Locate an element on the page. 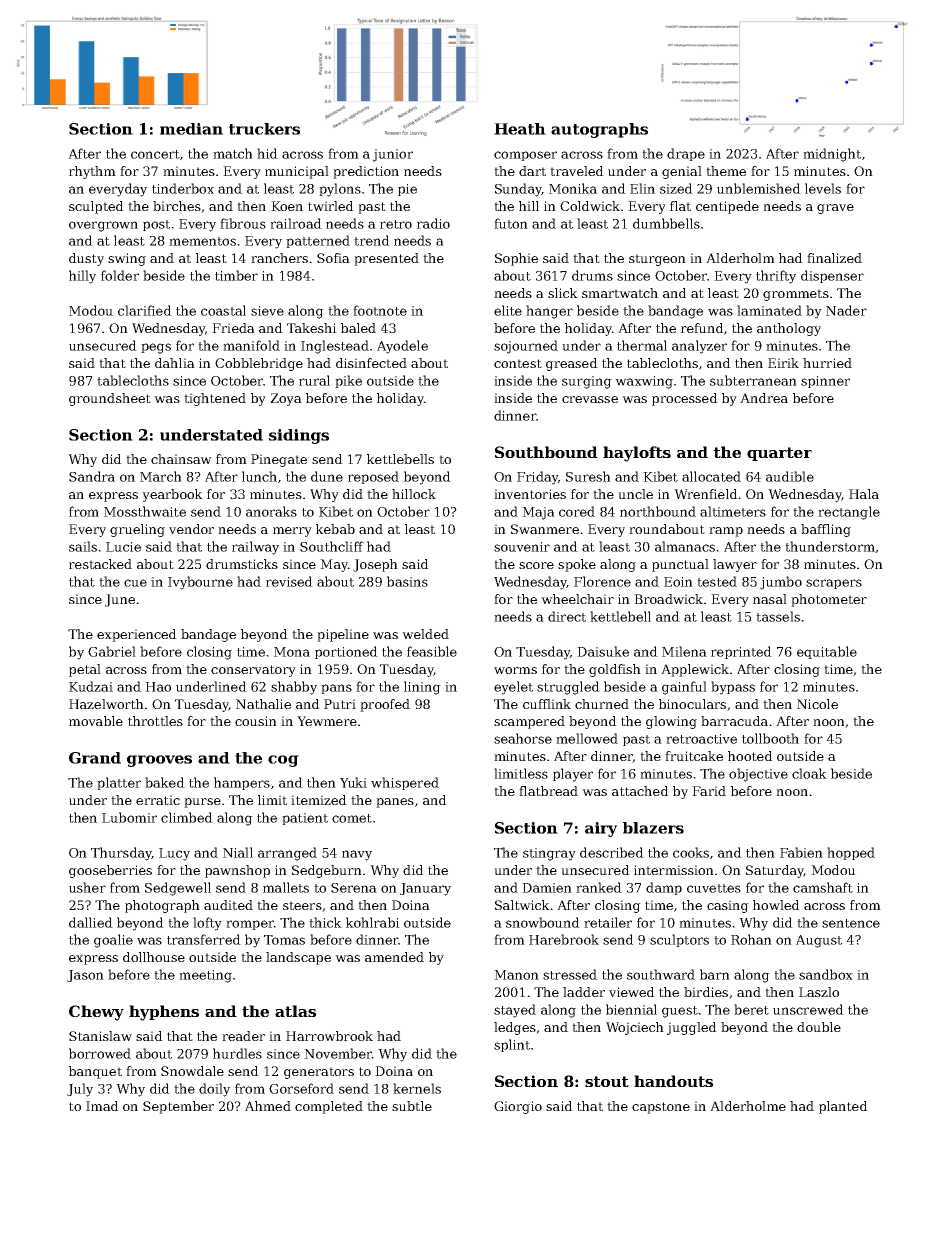 Image resolution: width=952 pixels, height=1233 pixels. Kudzai is located at coordinates (91, 686).
